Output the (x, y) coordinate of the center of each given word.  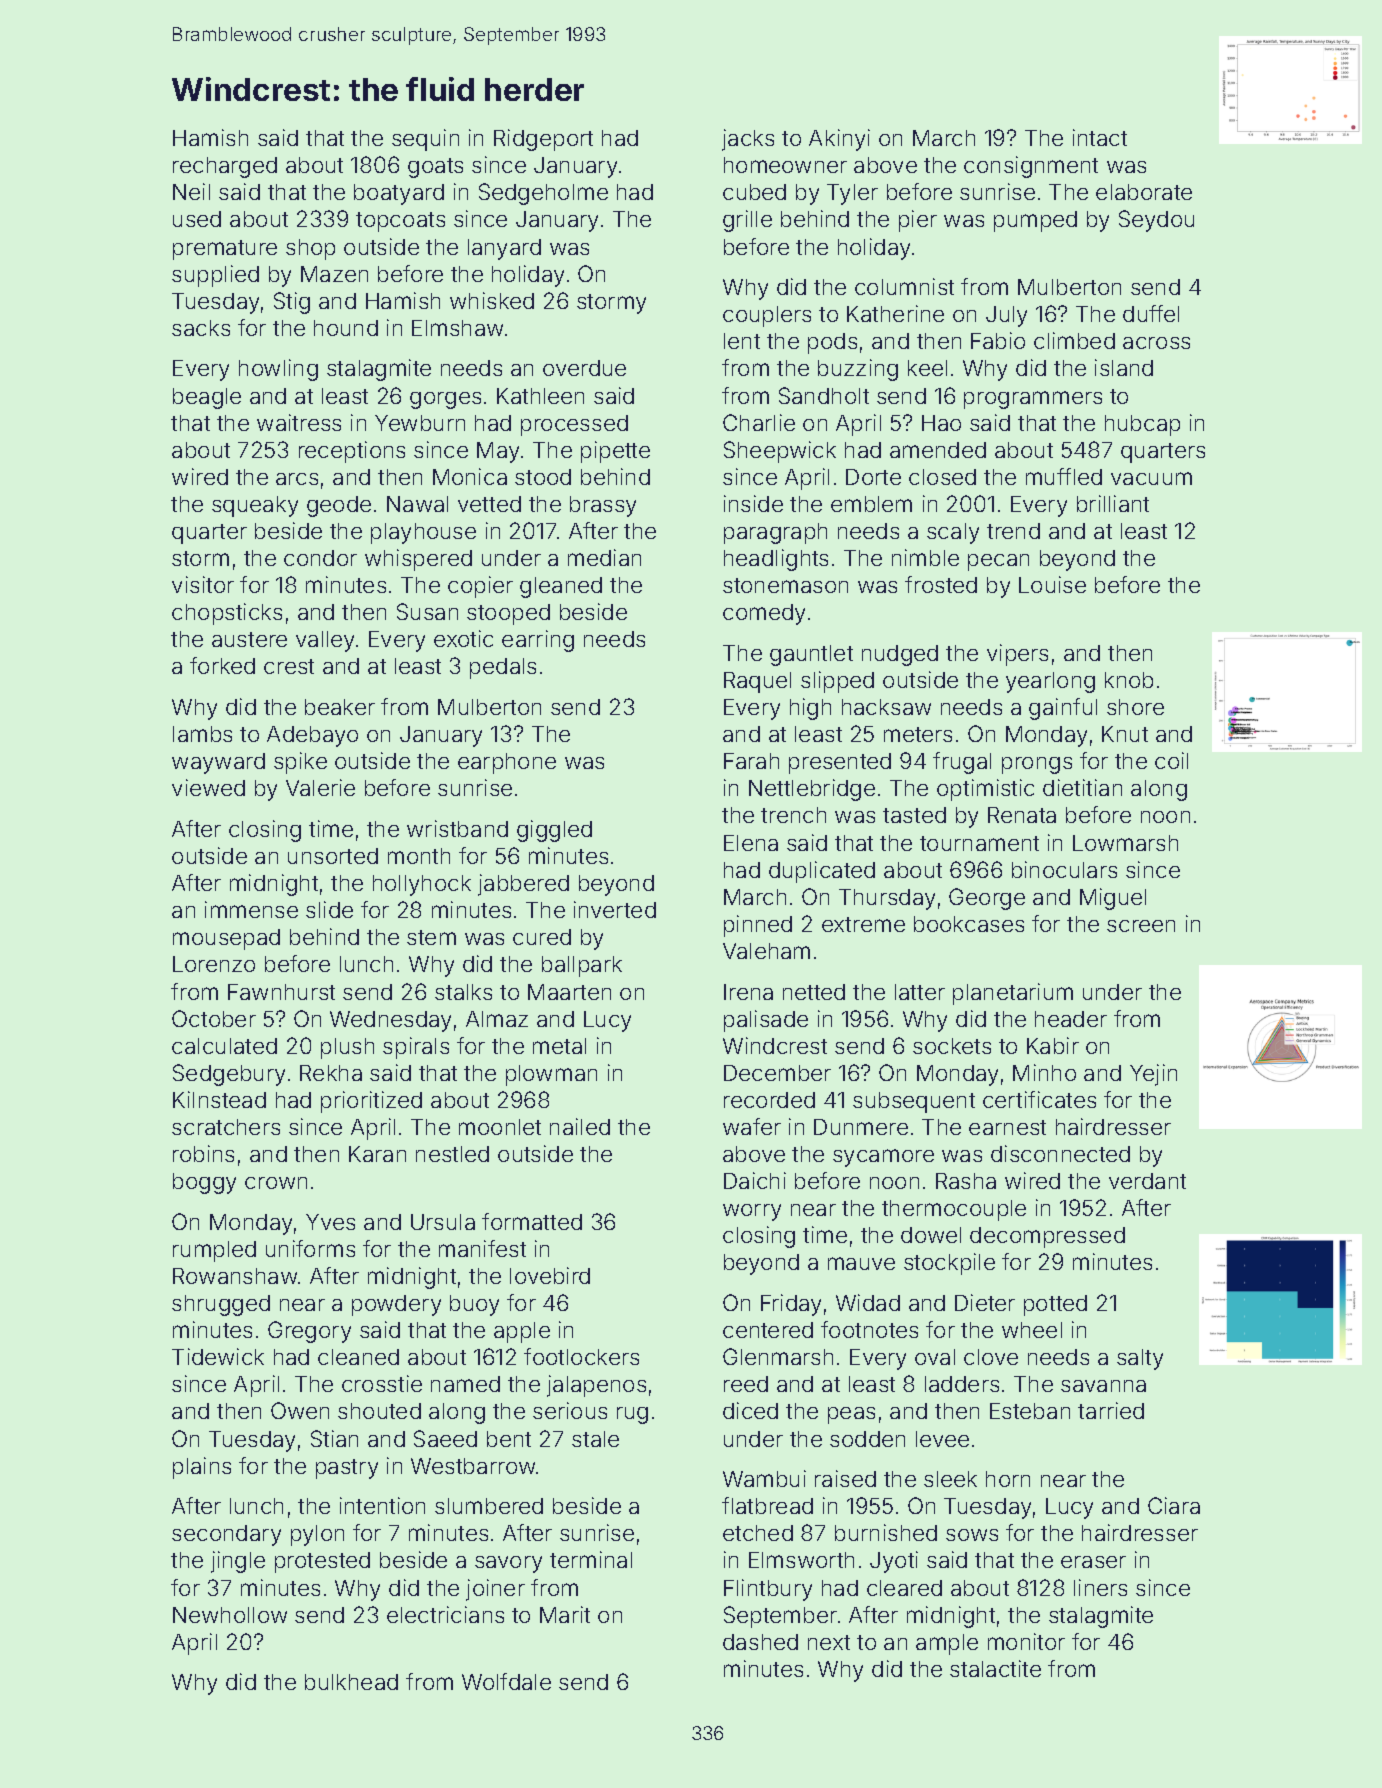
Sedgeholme (543, 194)
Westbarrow (473, 1466)
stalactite (995, 1668)
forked (222, 665)
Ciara (1174, 1505)
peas (851, 1415)
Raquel (757, 682)
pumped (1035, 221)
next (829, 1642)
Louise (1052, 584)
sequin (425, 140)
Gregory (309, 1332)
